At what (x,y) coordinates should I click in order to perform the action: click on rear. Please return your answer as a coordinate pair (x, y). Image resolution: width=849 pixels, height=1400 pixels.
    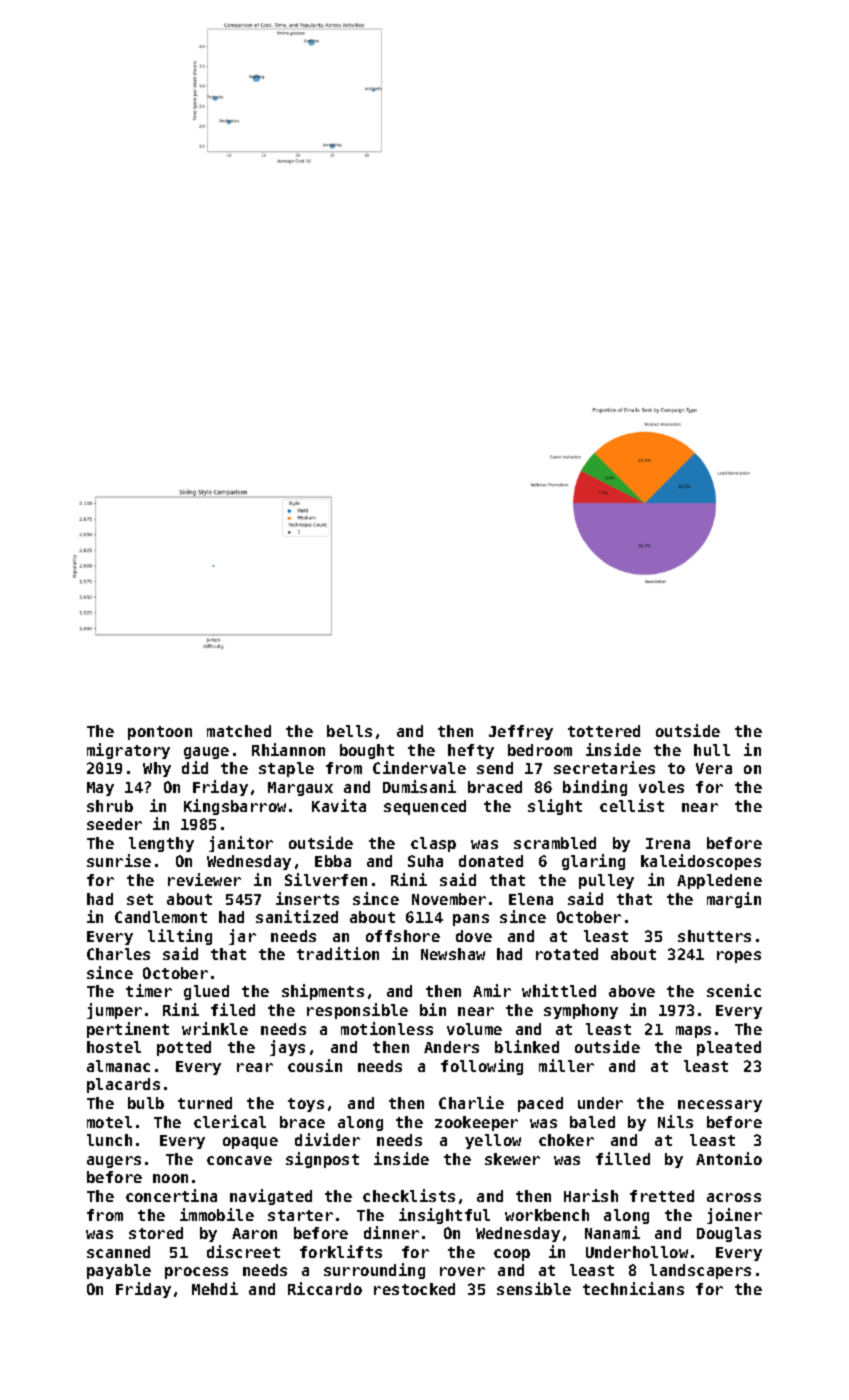
    Looking at the image, I should click on (255, 1067).
